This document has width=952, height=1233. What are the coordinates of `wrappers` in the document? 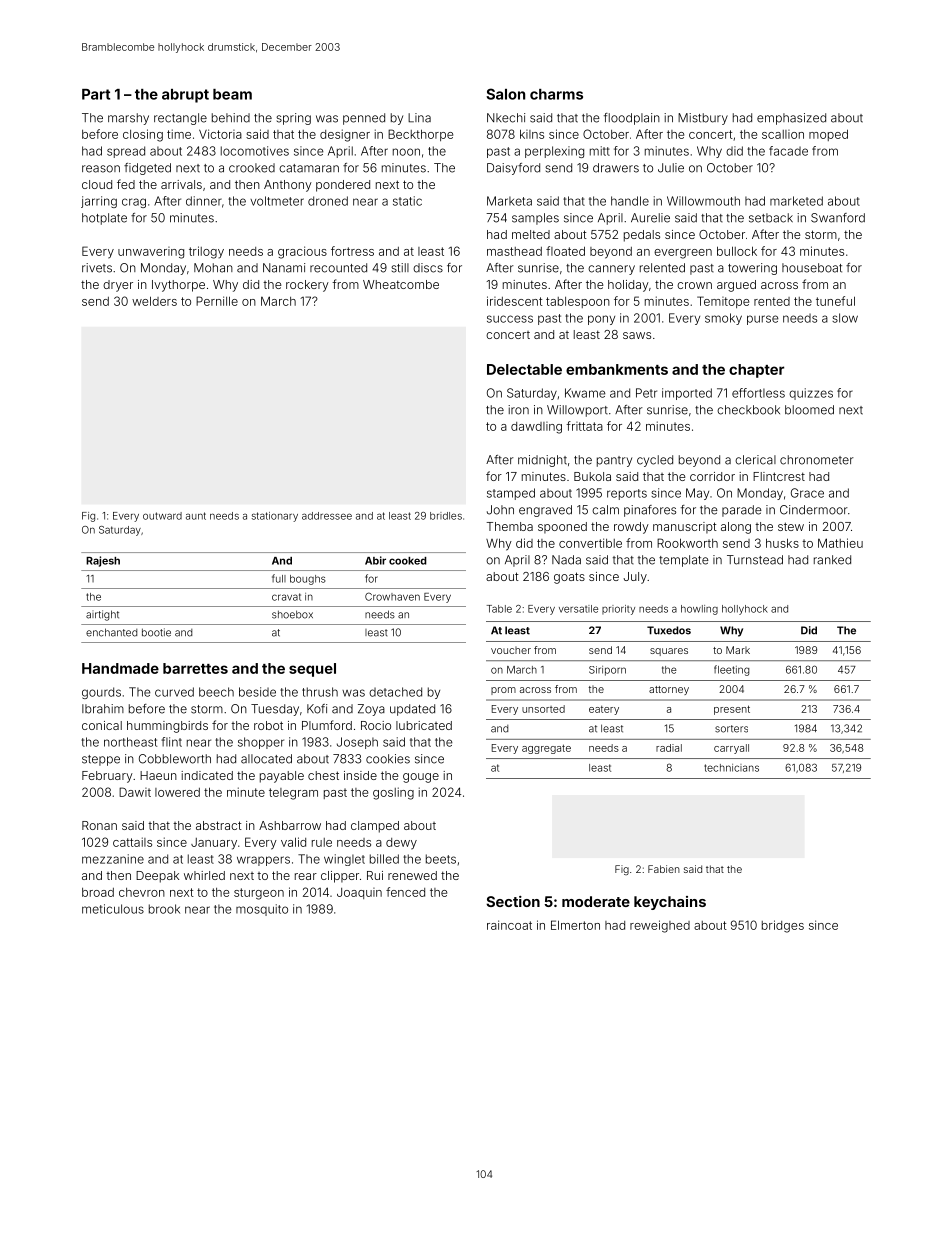 It's located at (263, 861).
